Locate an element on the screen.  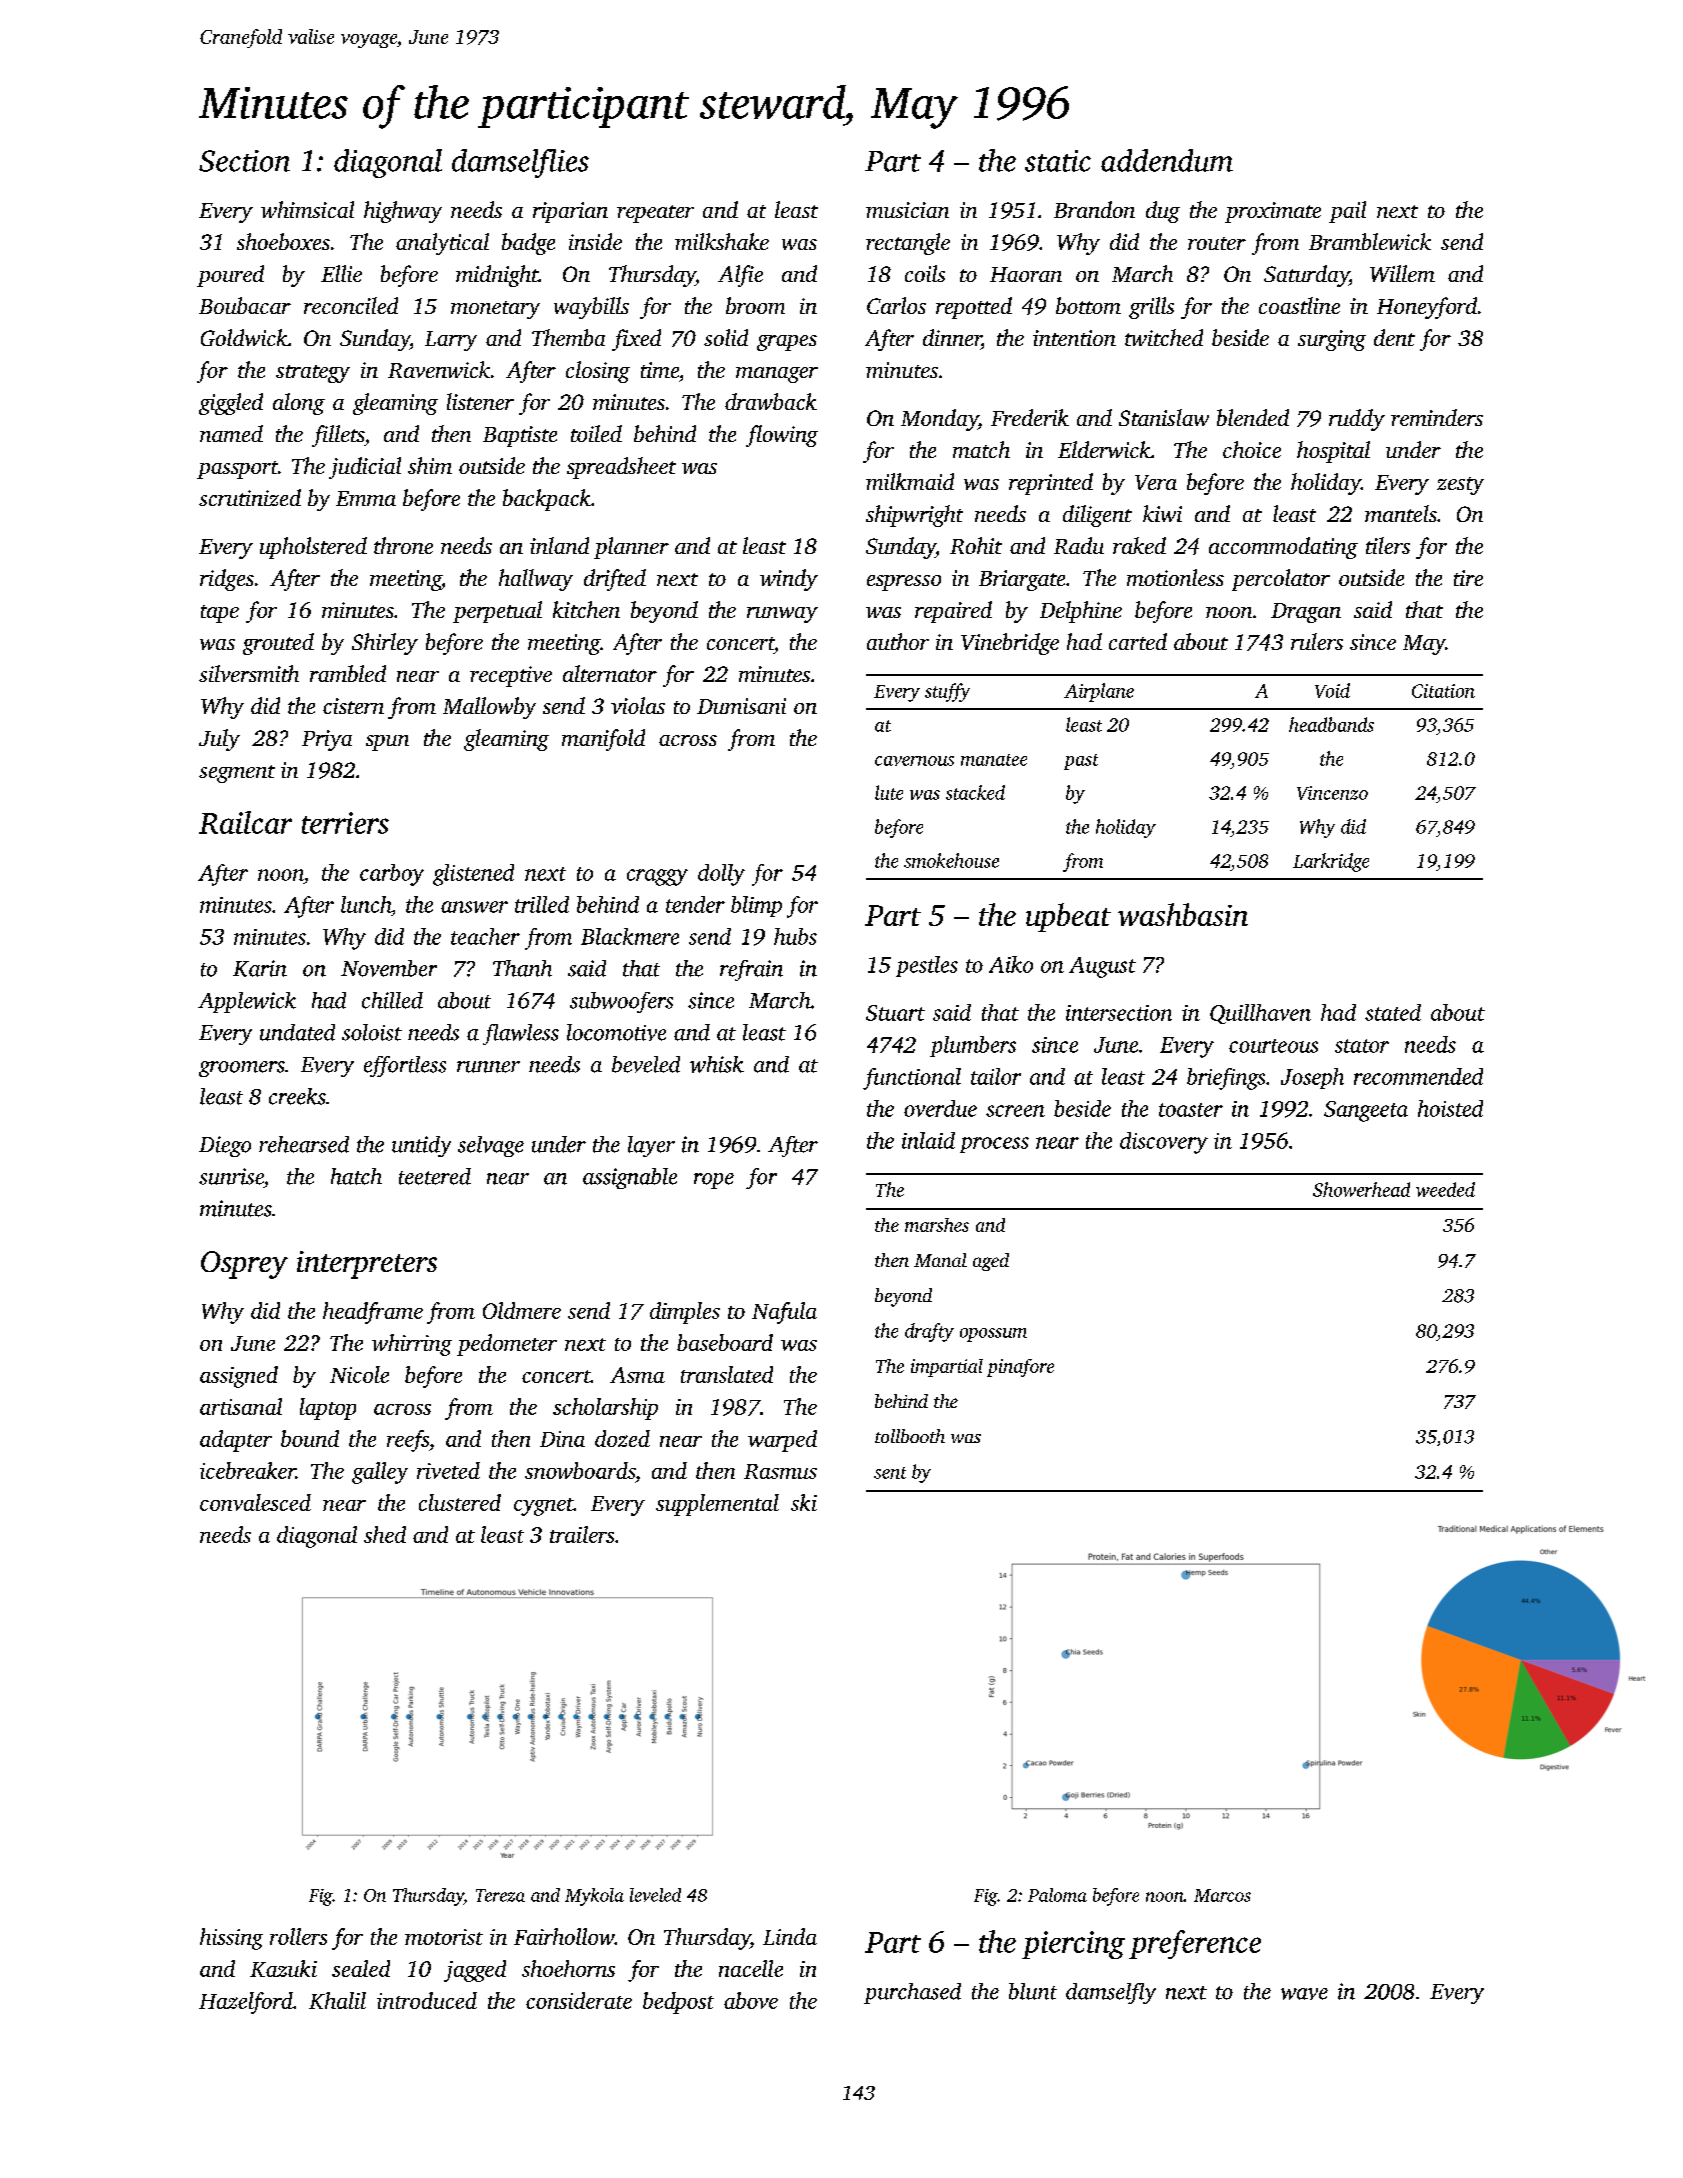
segment is located at coordinates (237, 774).
